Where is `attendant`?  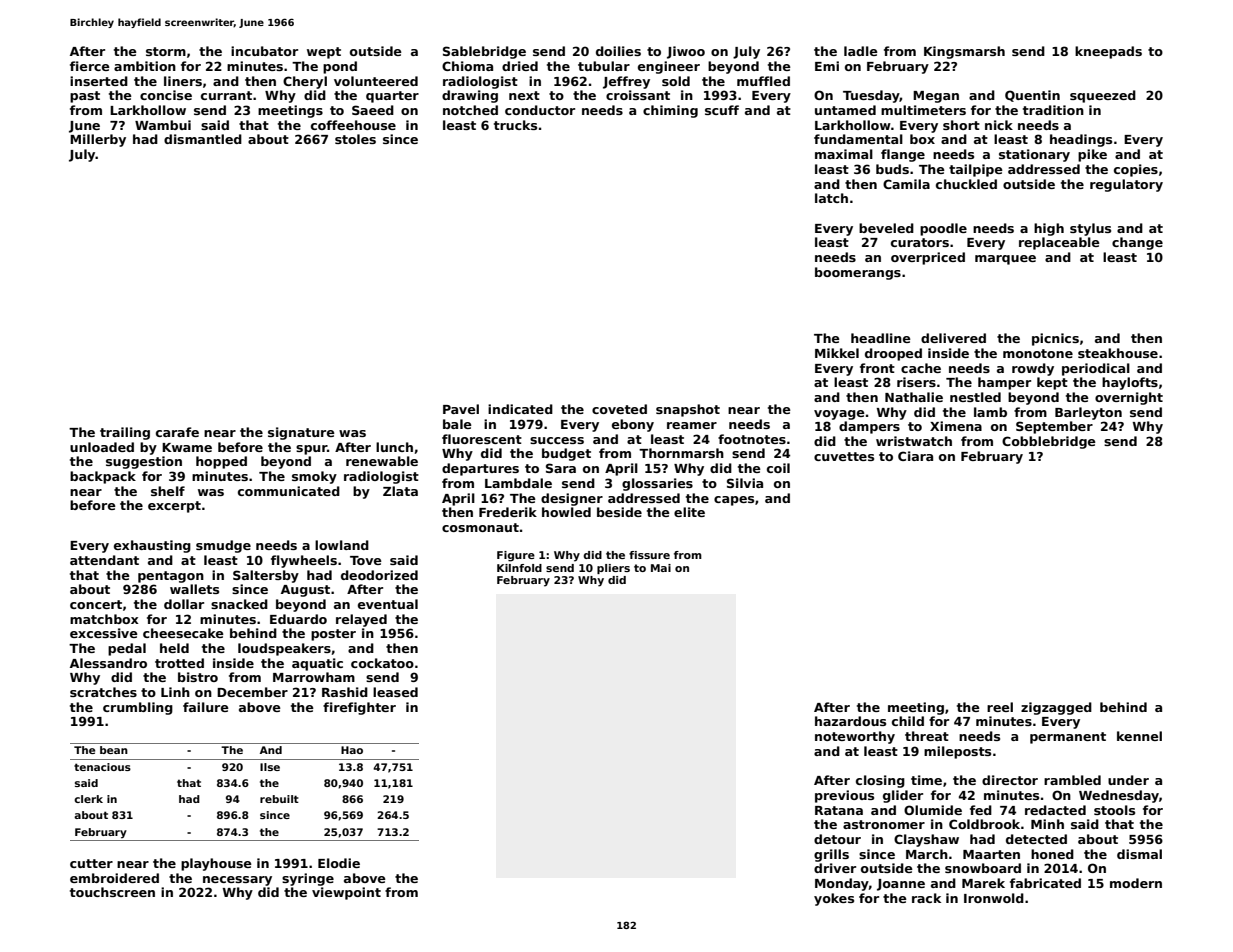 attendant is located at coordinates (104, 560).
